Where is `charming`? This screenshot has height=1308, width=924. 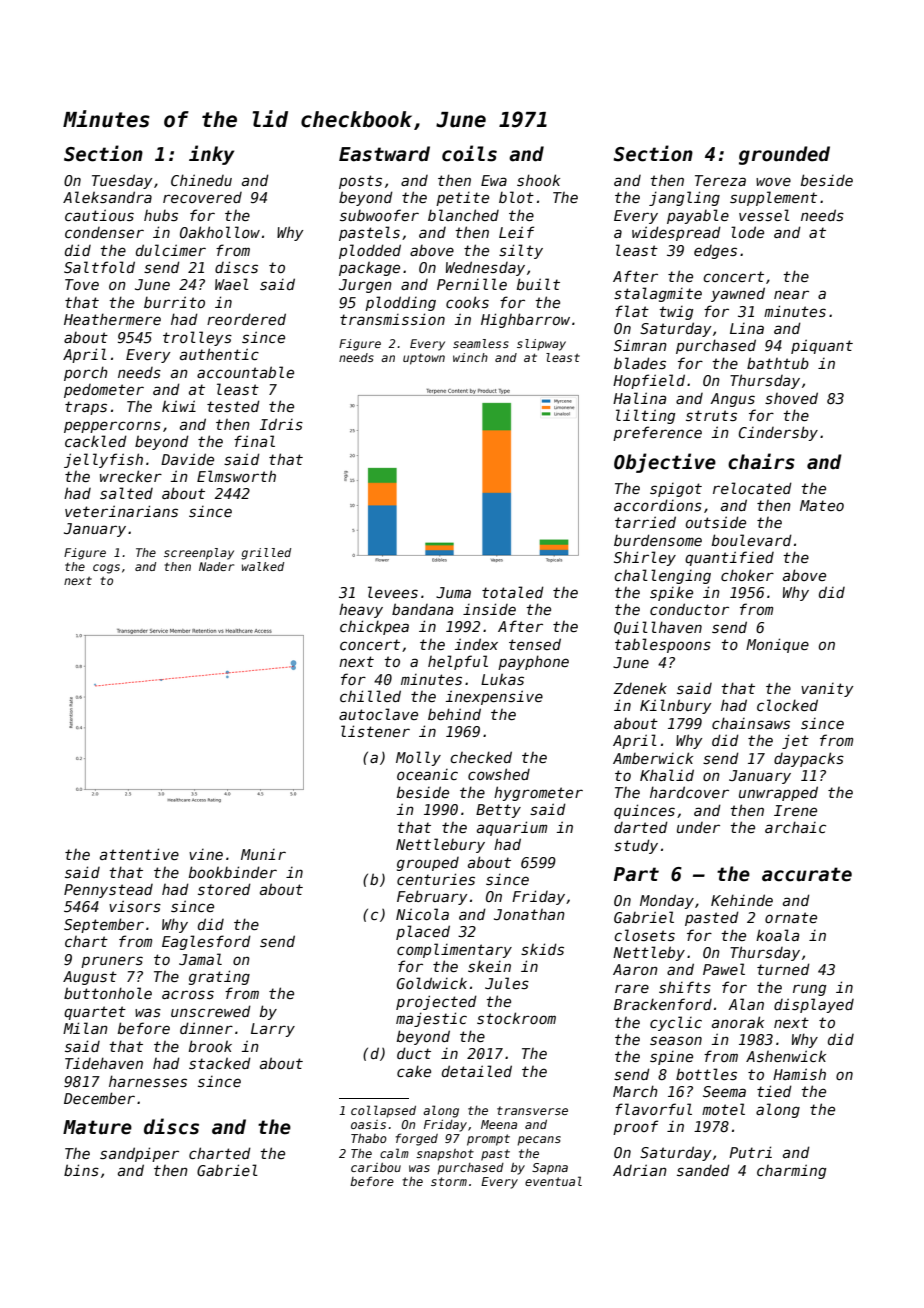 charming is located at coordinates (791, 1171).
